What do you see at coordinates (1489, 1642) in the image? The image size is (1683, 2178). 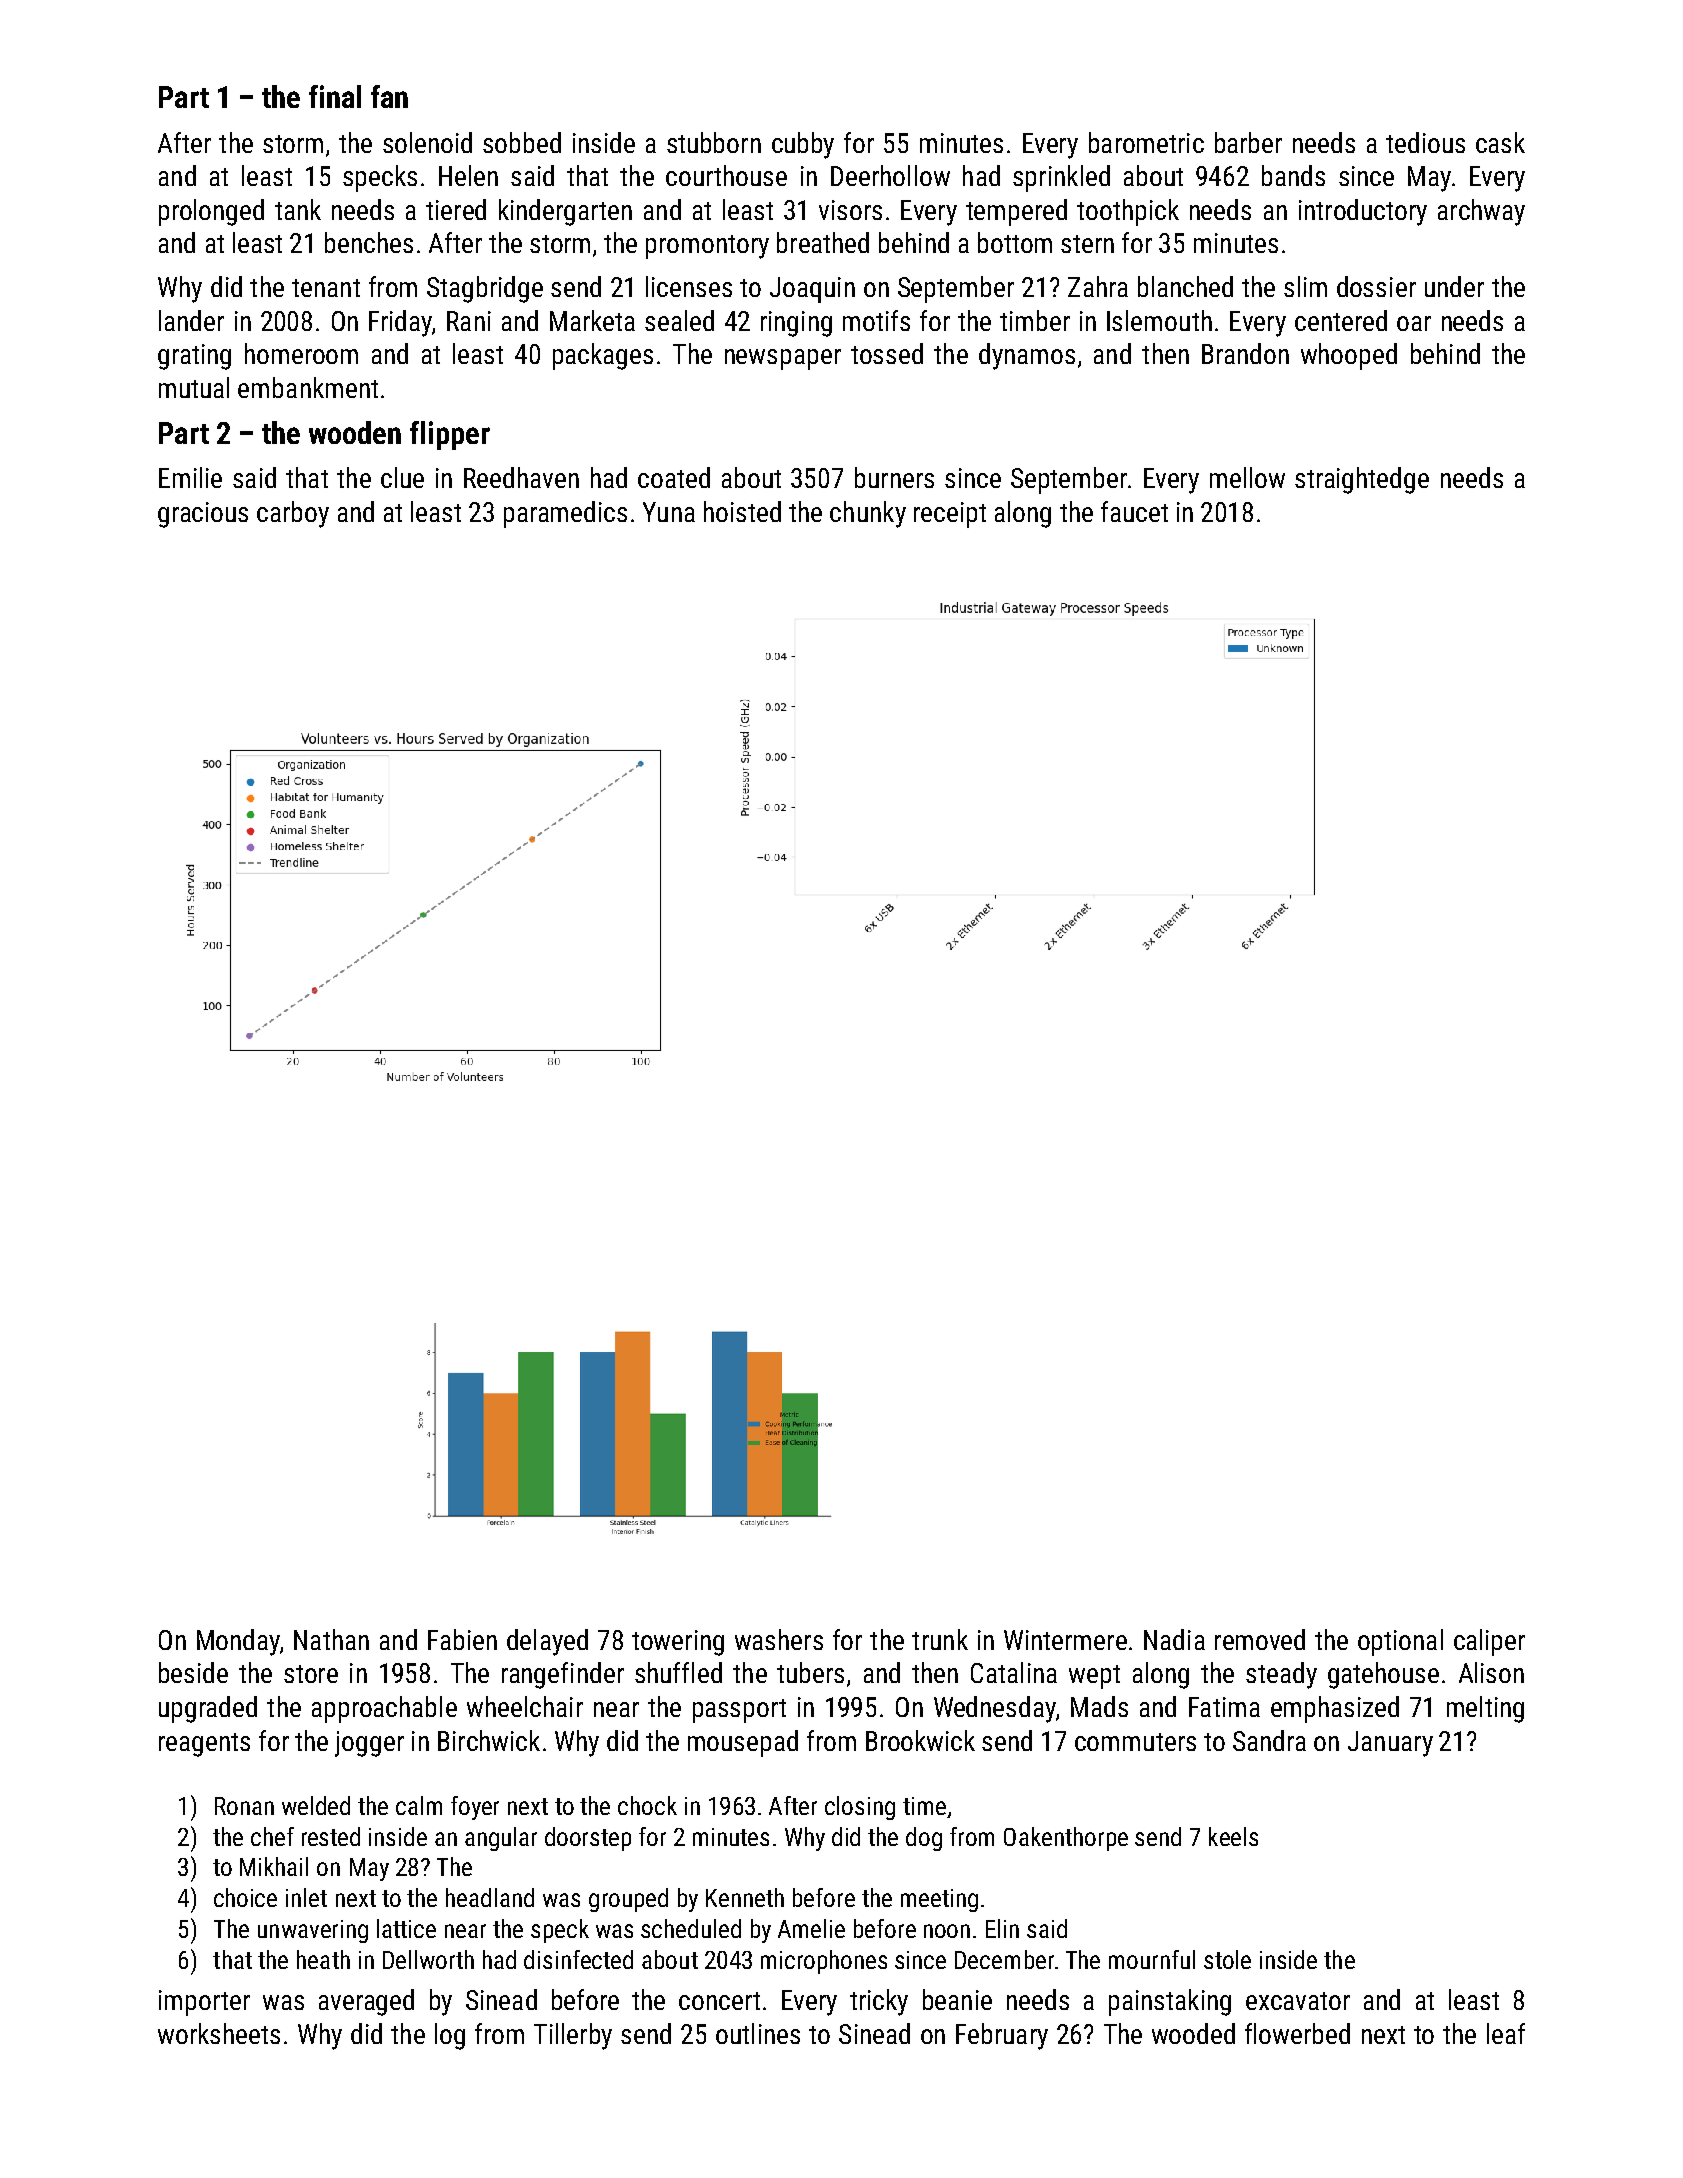 I see `caliper` at bounding box center [1489, 1642].
